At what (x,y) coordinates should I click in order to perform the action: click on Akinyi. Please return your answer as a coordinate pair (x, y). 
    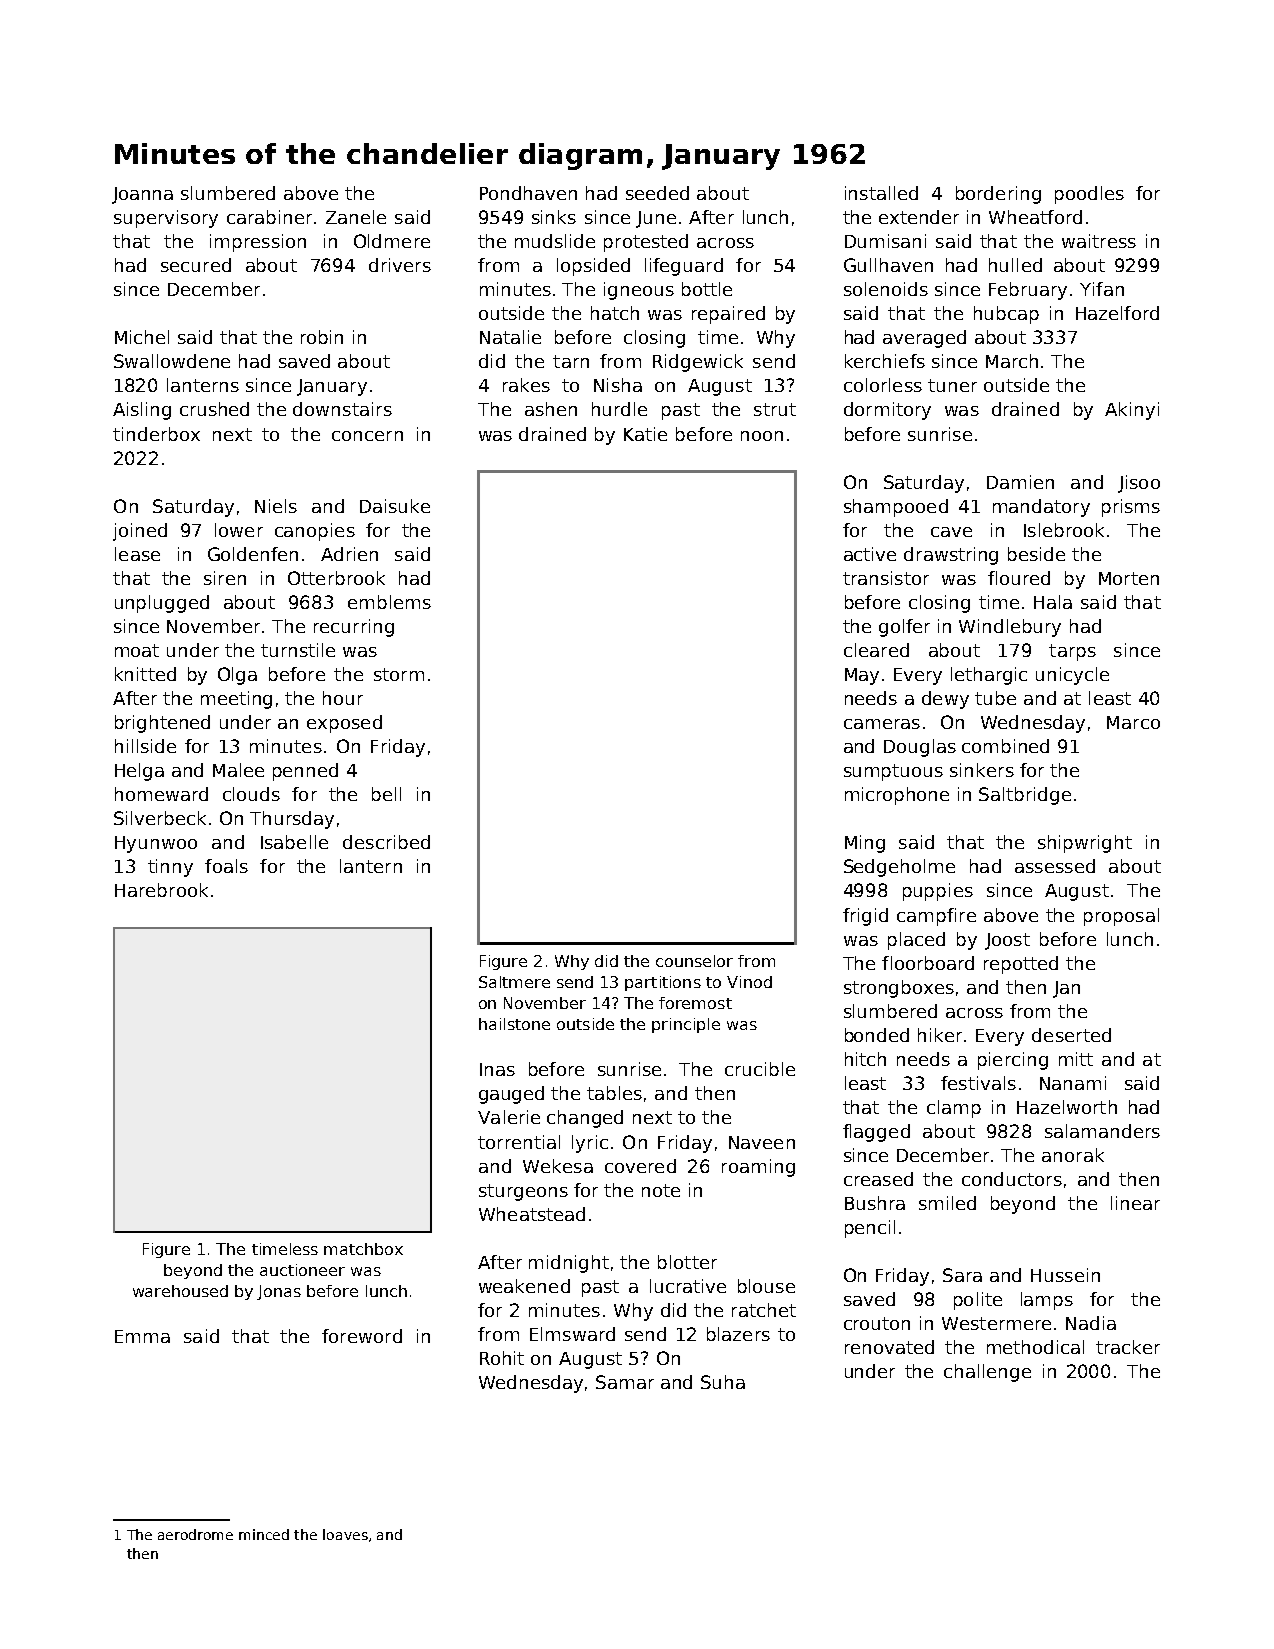
    Looking at the image, I should click on (1132, 411).
